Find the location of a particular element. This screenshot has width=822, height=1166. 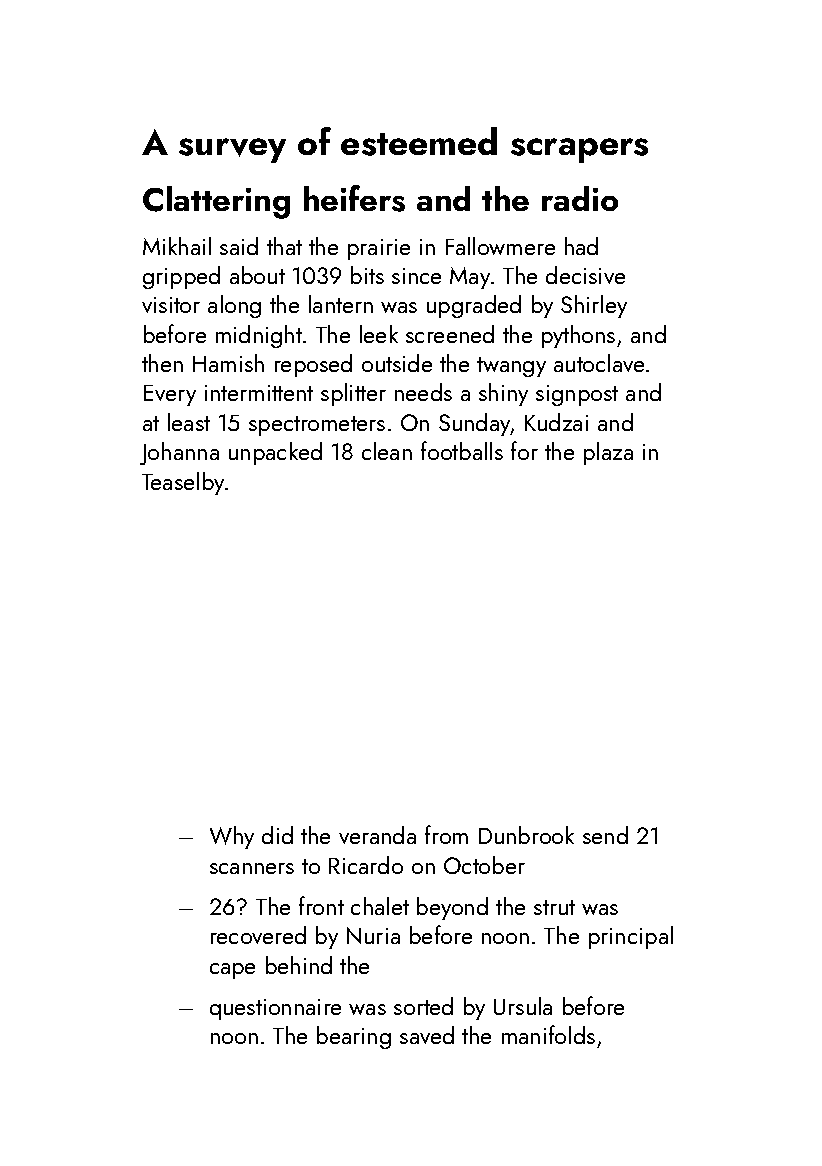

cape is located at coordinates (232, 971).
